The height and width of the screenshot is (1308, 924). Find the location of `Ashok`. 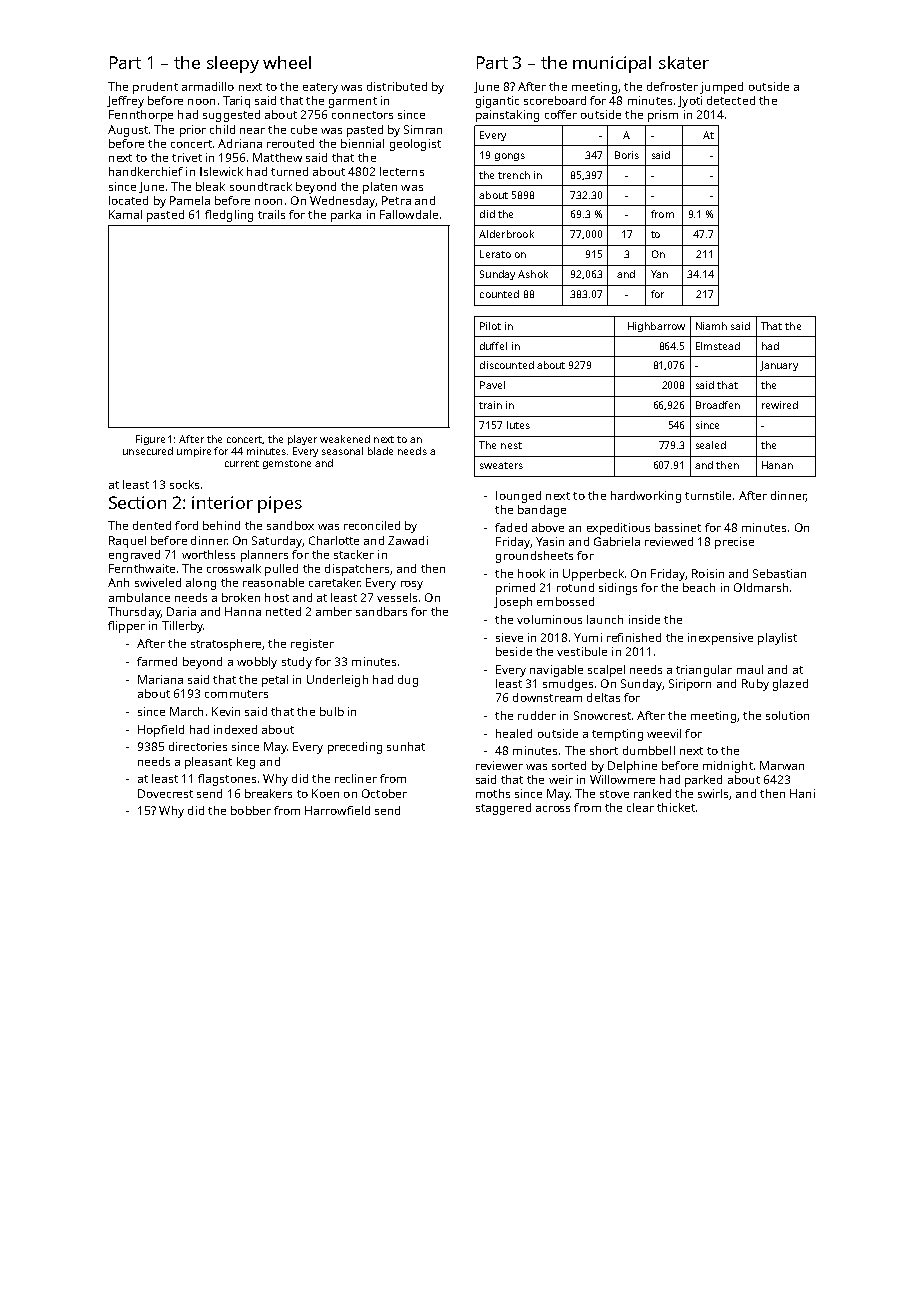

Ashok is located at coordinates (533, 274).
